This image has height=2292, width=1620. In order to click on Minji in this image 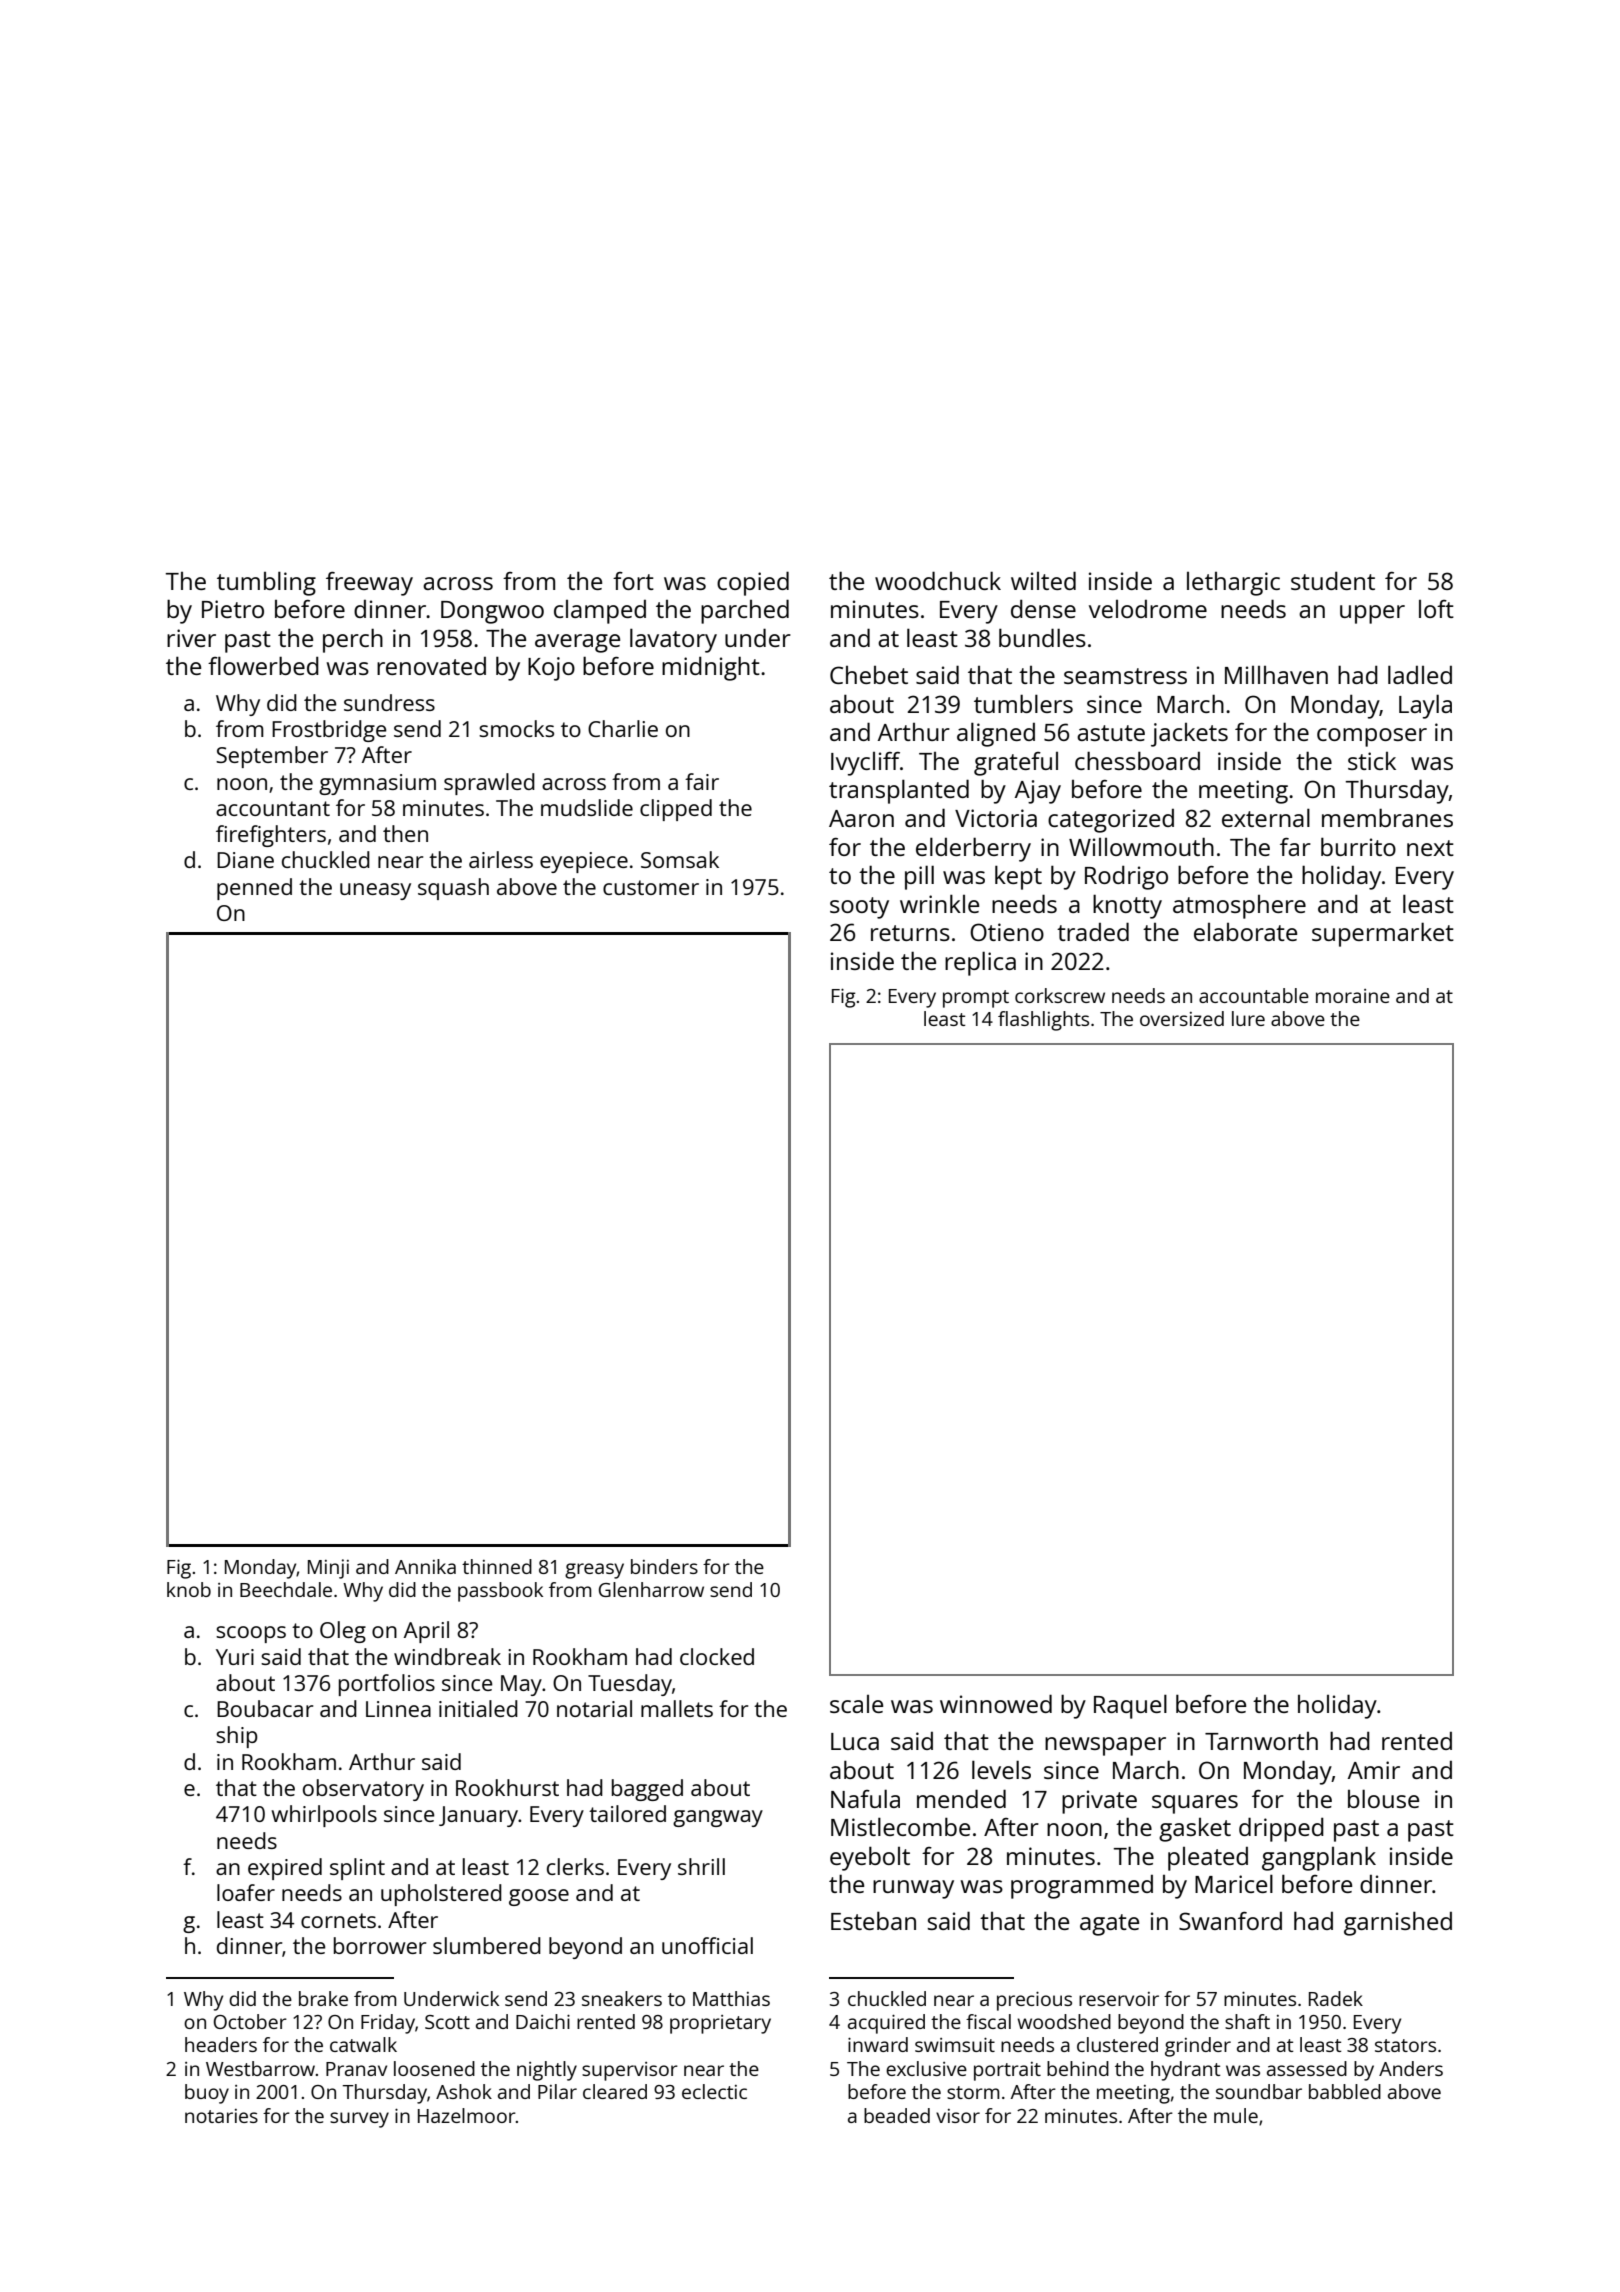, I will do `click(328, 1569)`.
